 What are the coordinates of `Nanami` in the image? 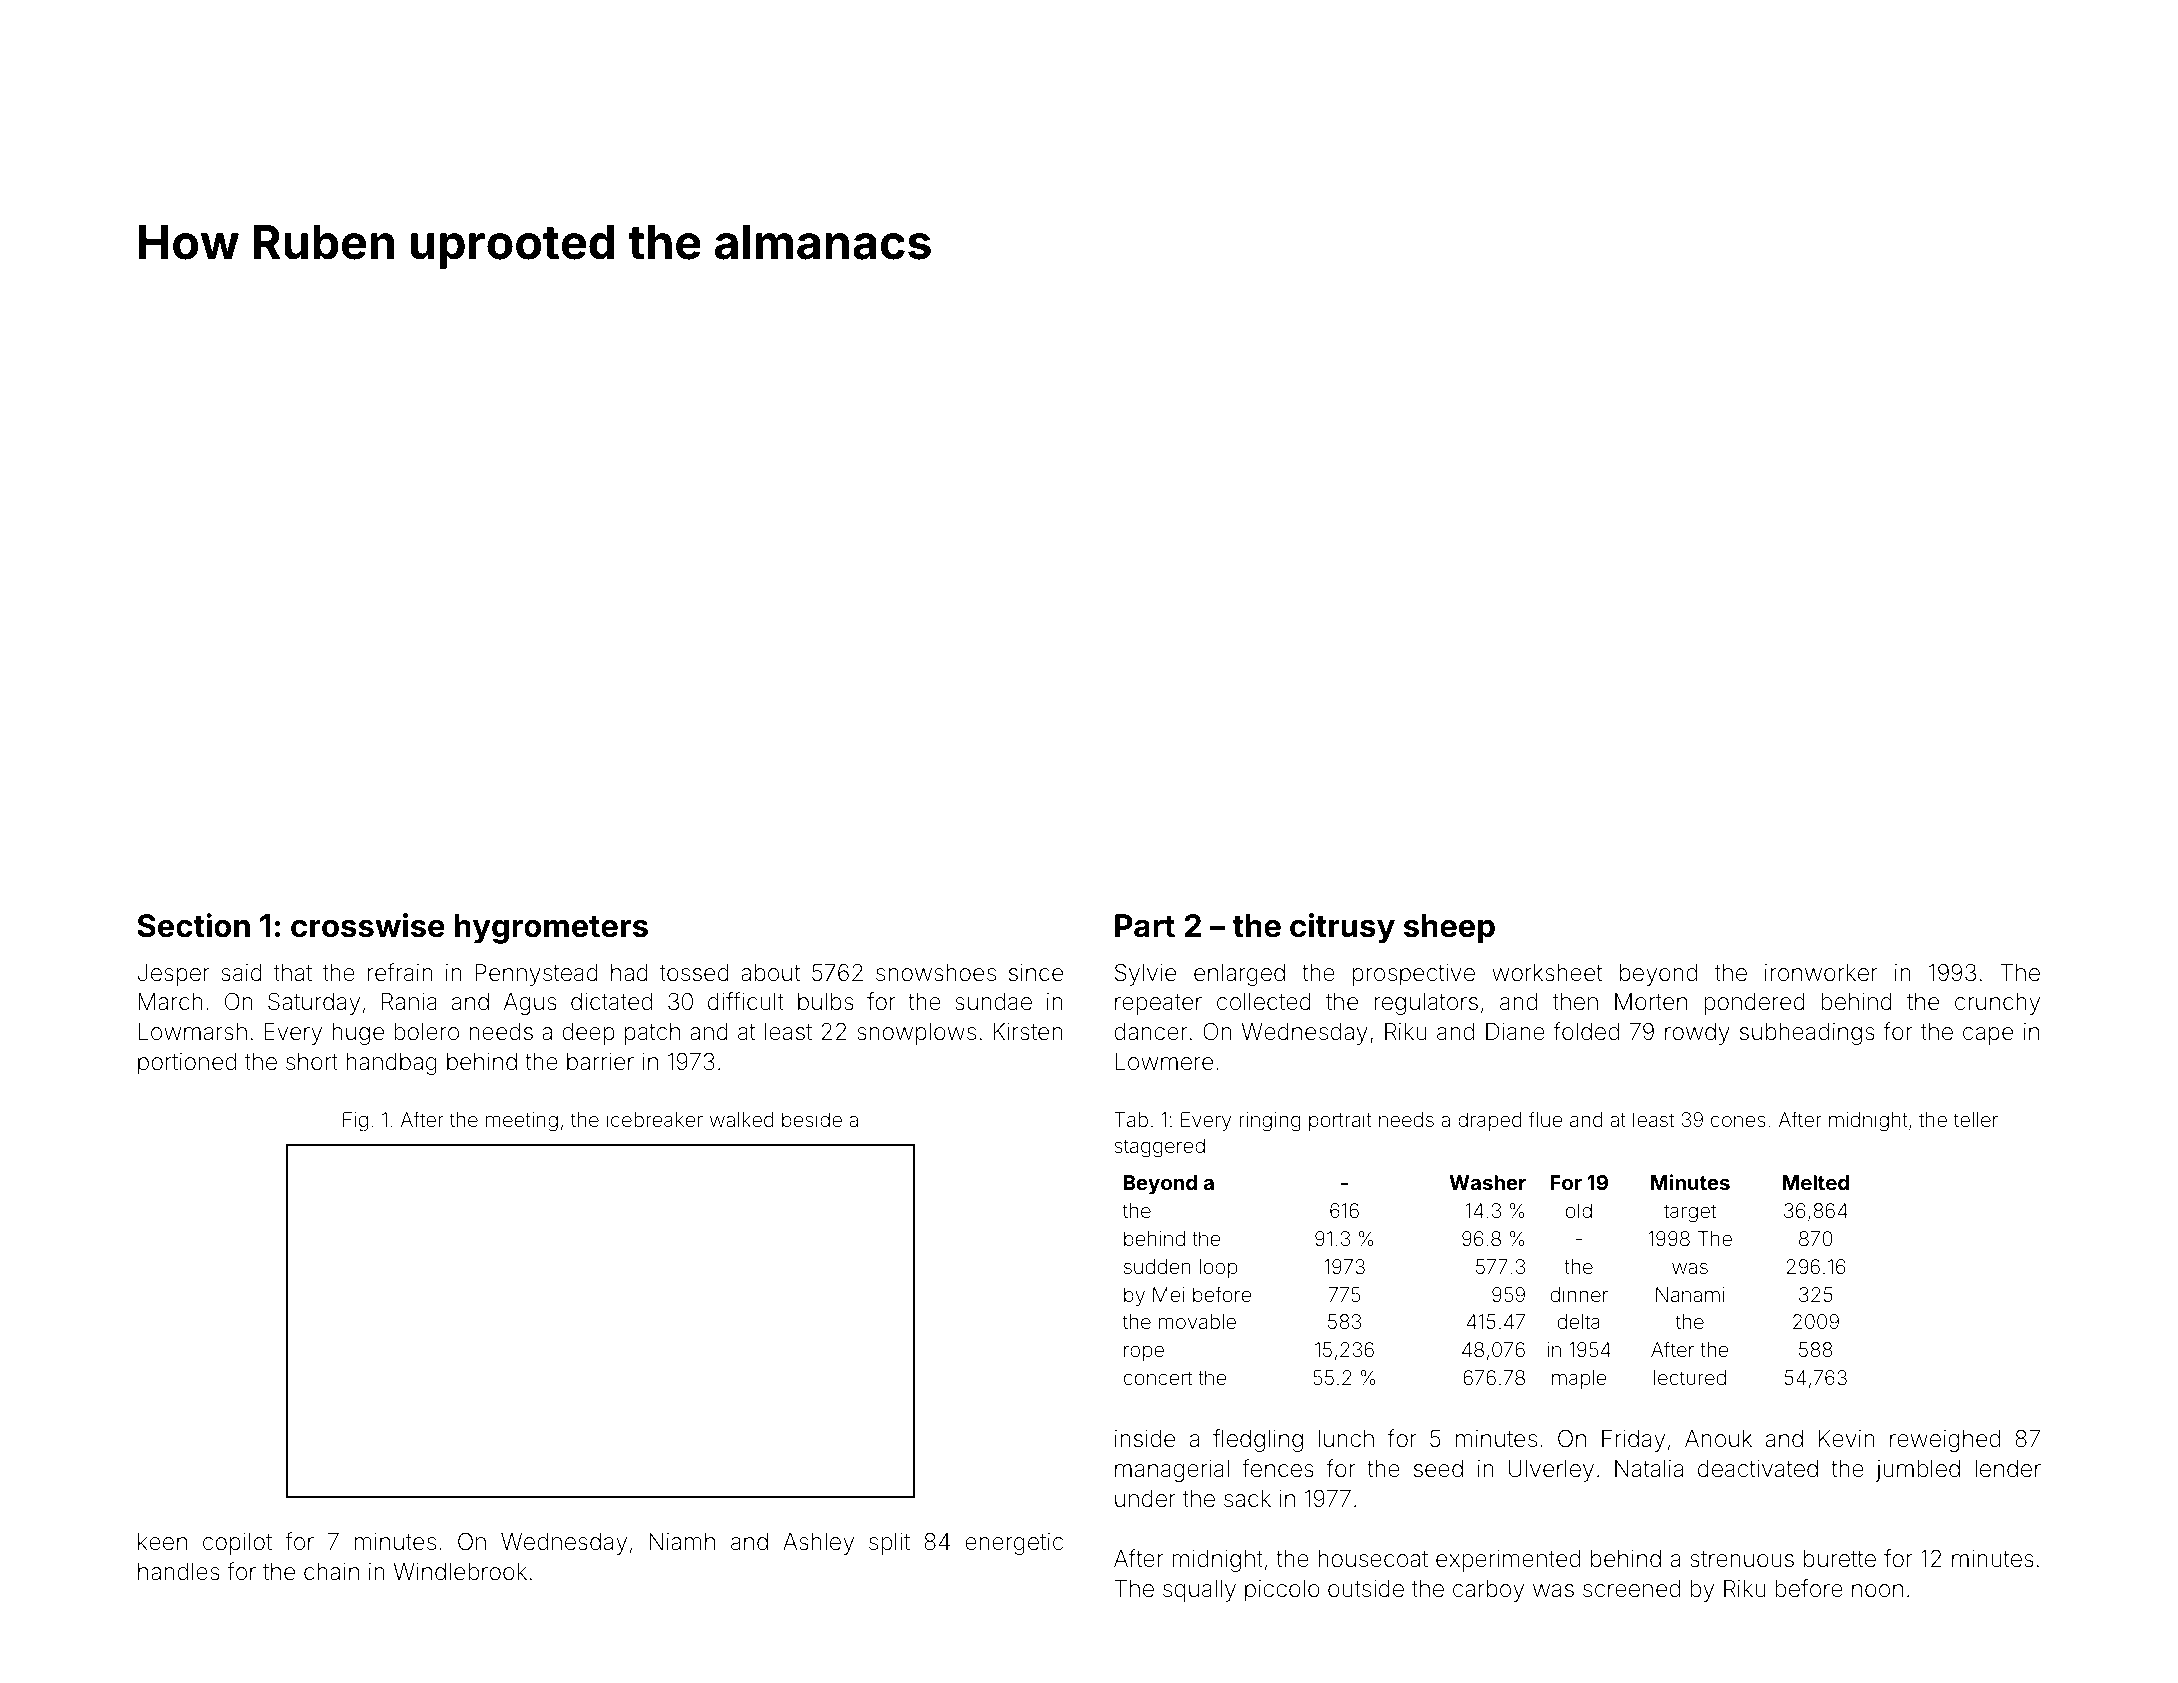 It's located at (1690, 1294).
